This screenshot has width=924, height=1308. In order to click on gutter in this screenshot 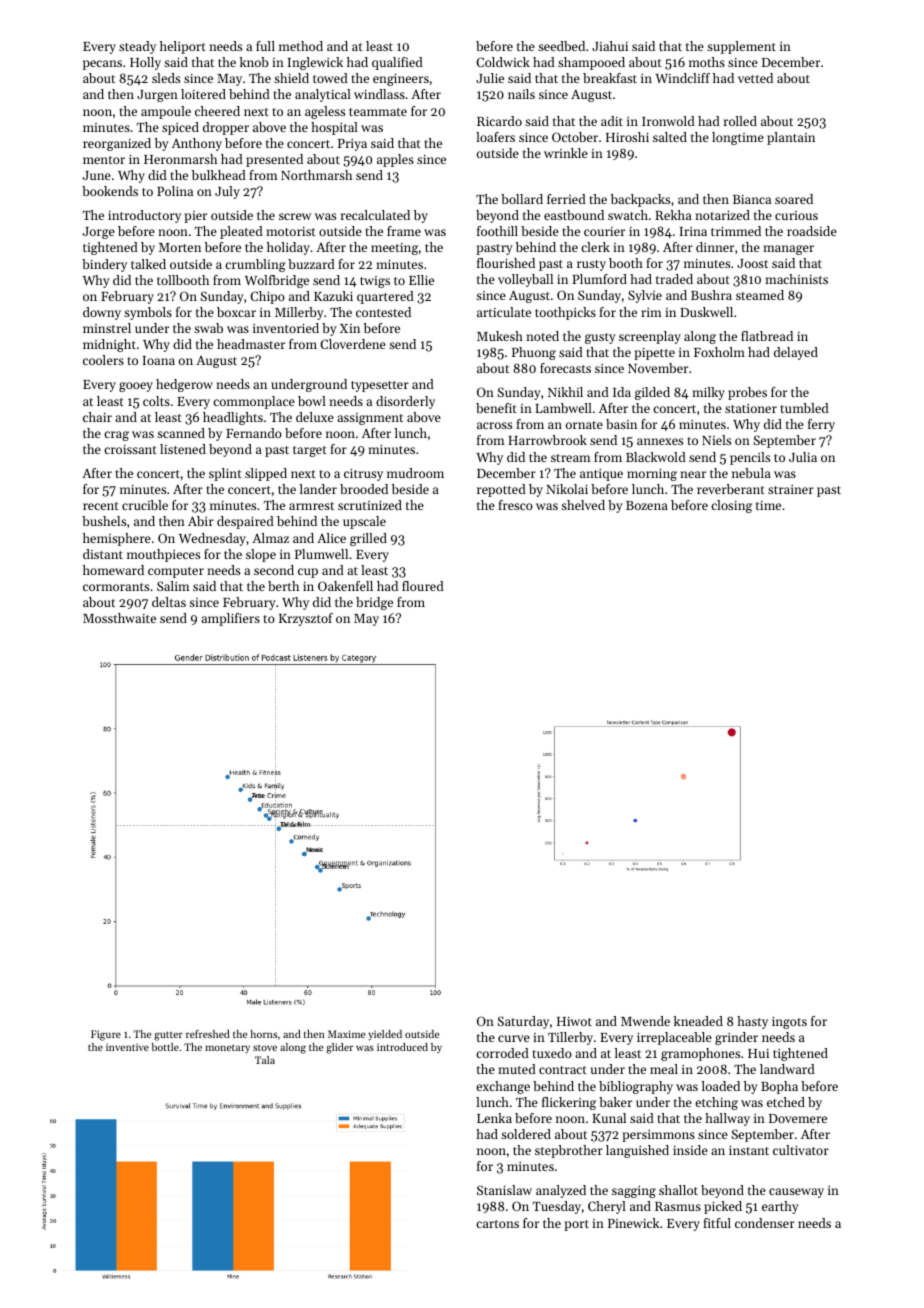, I will do `click(168, 1036)`.
